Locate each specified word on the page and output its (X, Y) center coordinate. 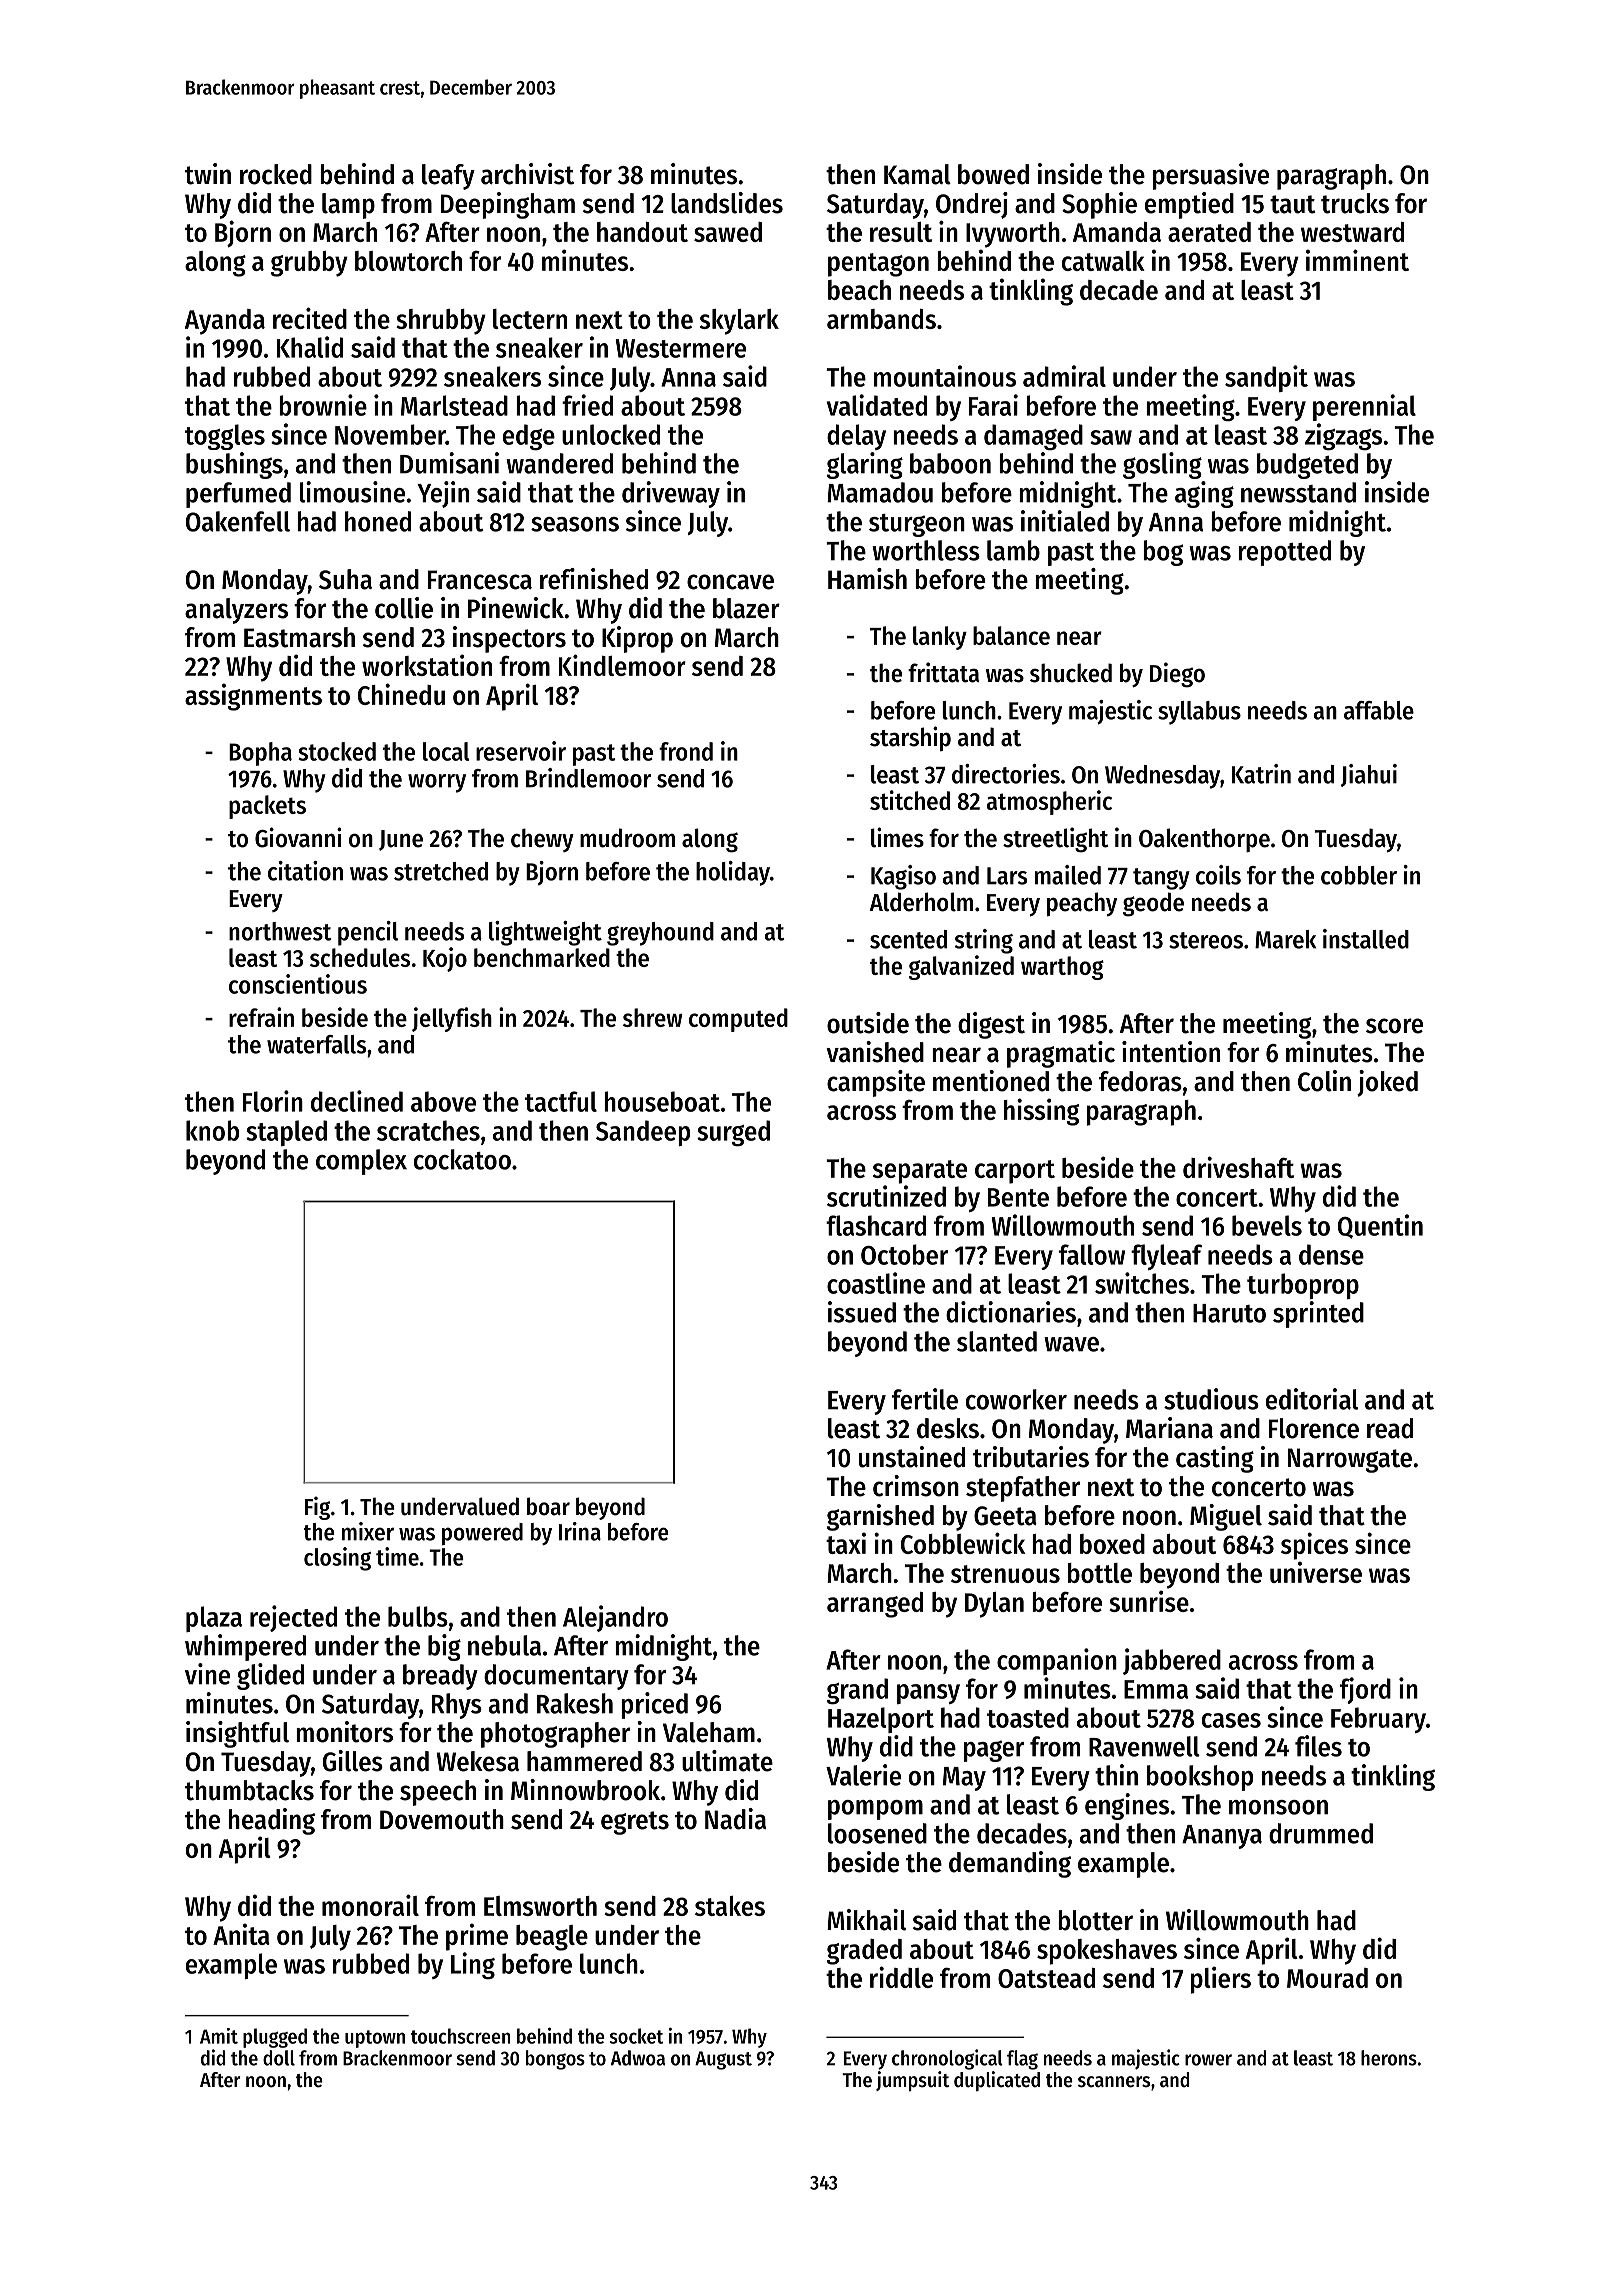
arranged (875, 1605)
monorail (370, 1905)
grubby (309, 264)
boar (548, 1506)
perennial (1364, 407)
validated (877, 405)
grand (857, 1691)
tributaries (1031, 1457)
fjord (1365, 1690)
